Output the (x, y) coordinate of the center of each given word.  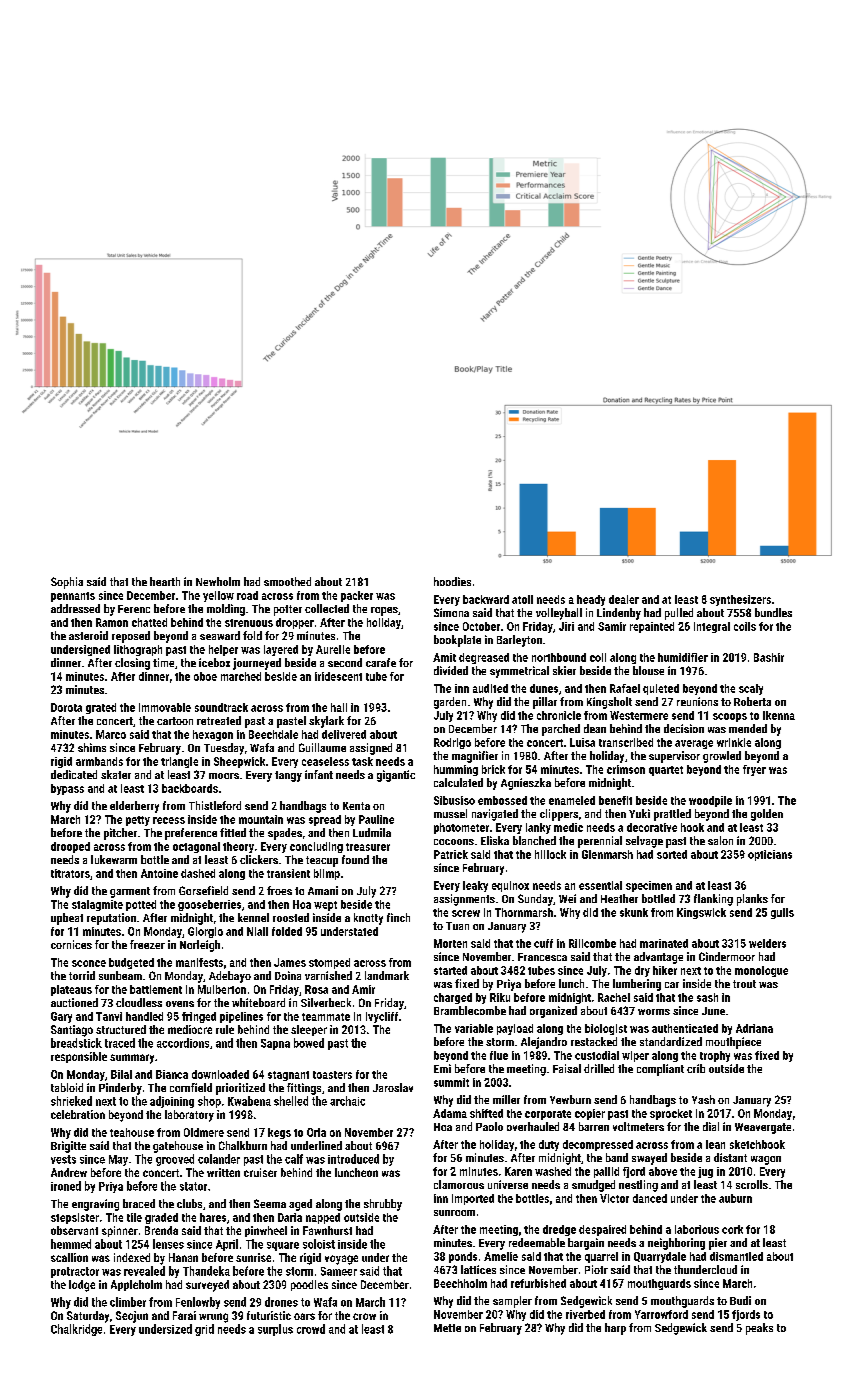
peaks (759, 1329)
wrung (213, 1318)
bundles (773, 612)
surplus (275, 1330)
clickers (259, 859)
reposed (131, 637)
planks (752, 900)
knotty (368, 919)
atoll (522, 599)
